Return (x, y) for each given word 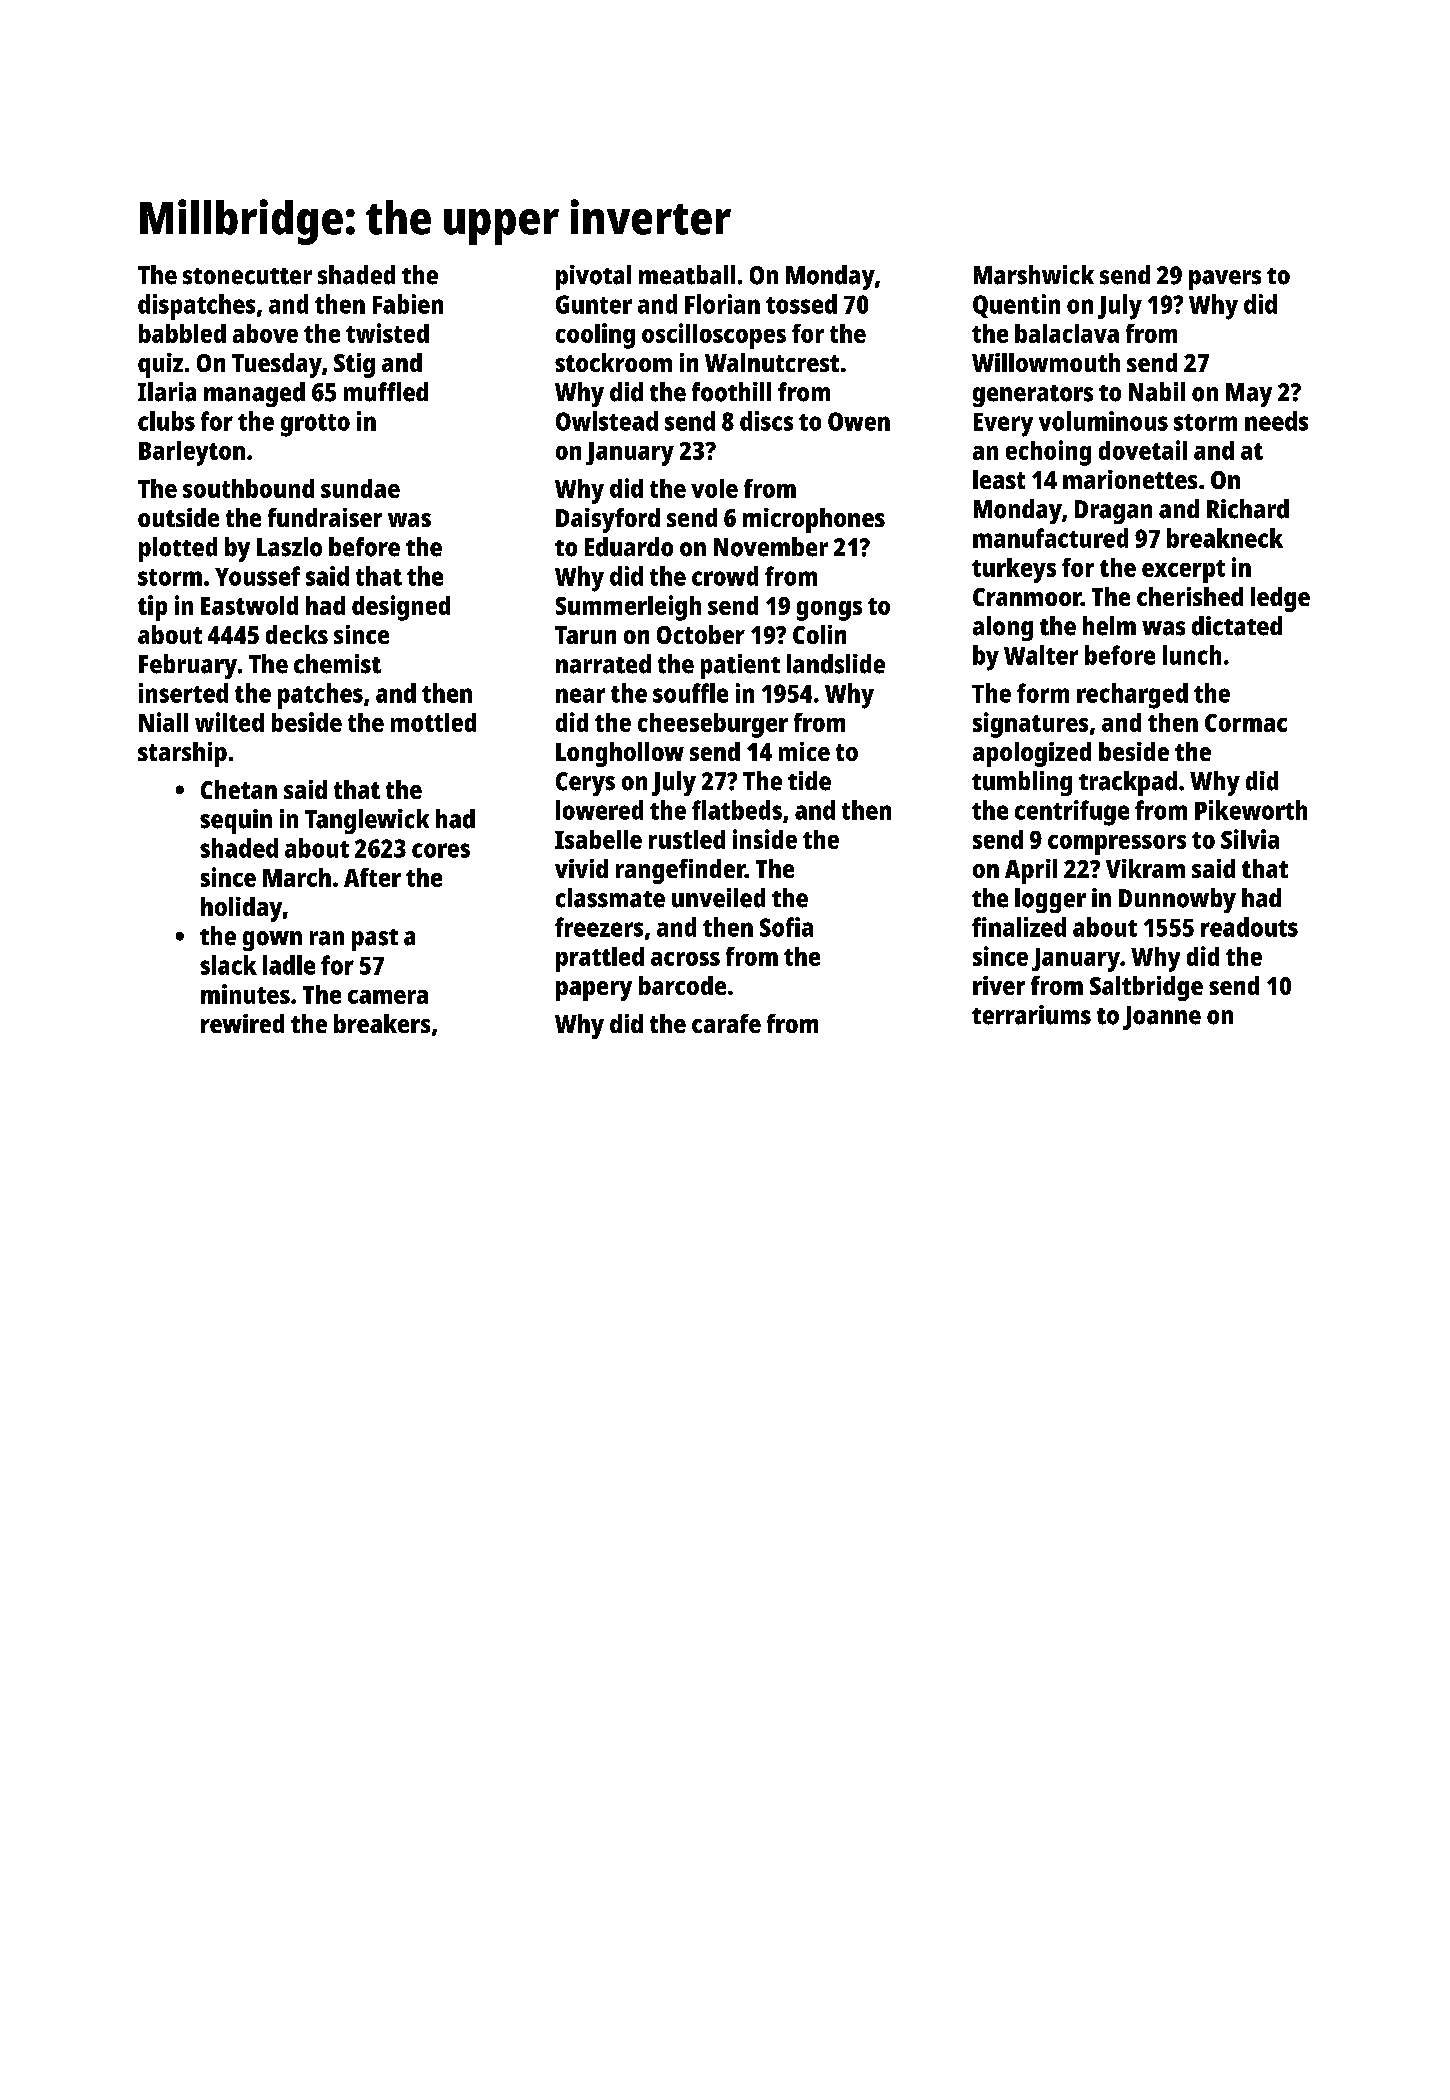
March (297, 877)
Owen (859, 421)
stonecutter (247, 276)
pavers (1225, 280)
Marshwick (1034, 275)
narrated (603, 664)
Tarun (585, 635)
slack (228, 965)
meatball (687, 275)
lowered (599, 810)
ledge (1280, 599)
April (1031, 871)
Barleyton (192, 453)
